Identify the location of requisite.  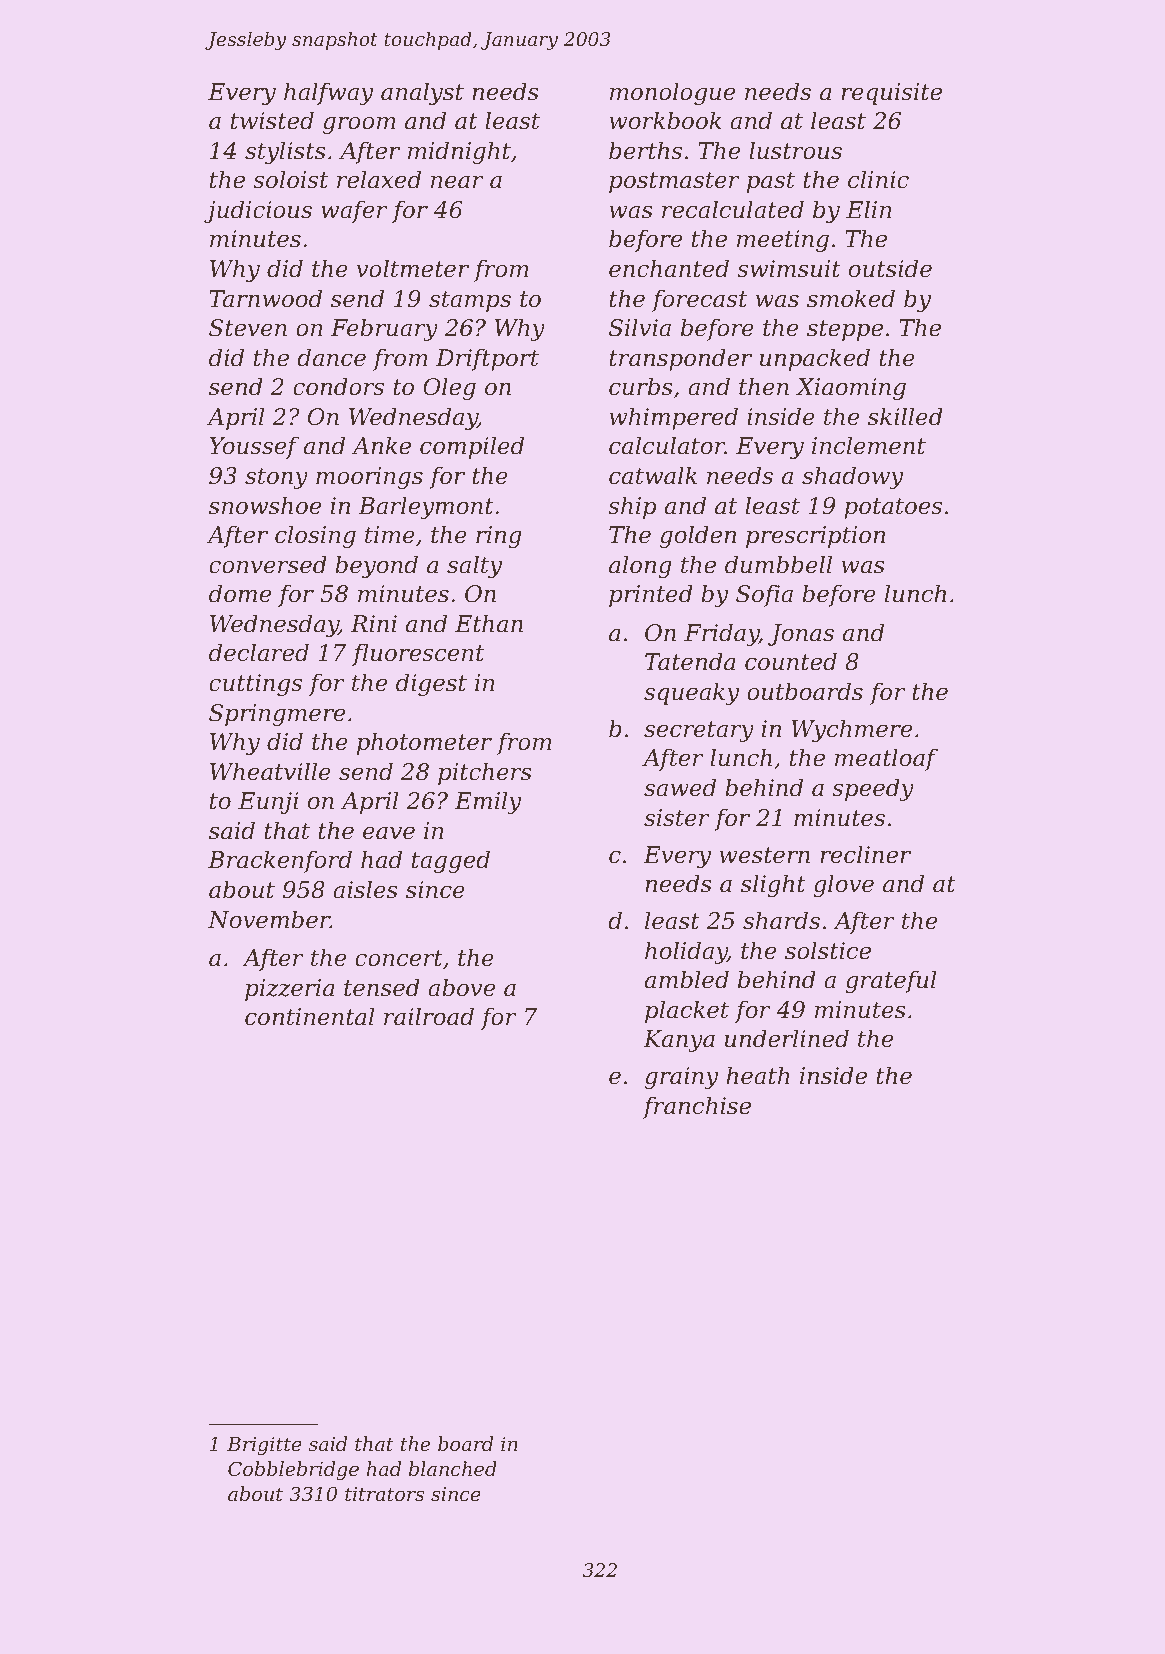
(891, 94).
